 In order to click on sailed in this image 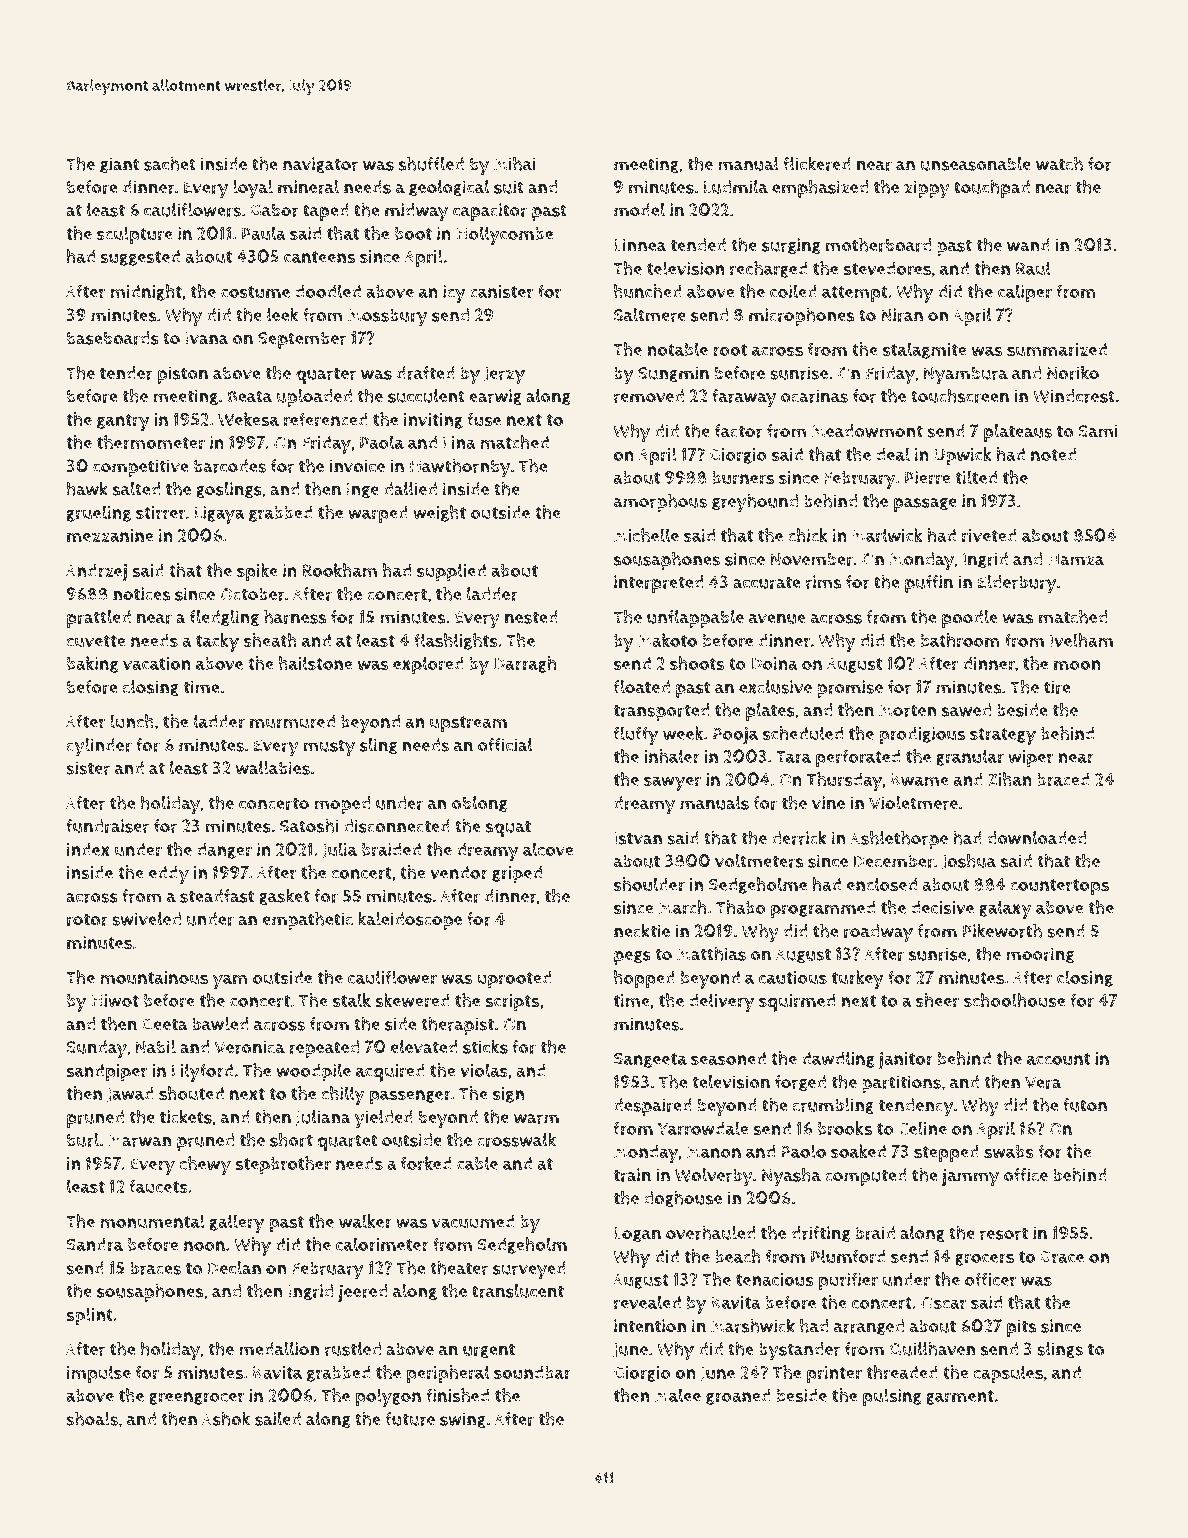, I will do `click(278, 1419)`.
